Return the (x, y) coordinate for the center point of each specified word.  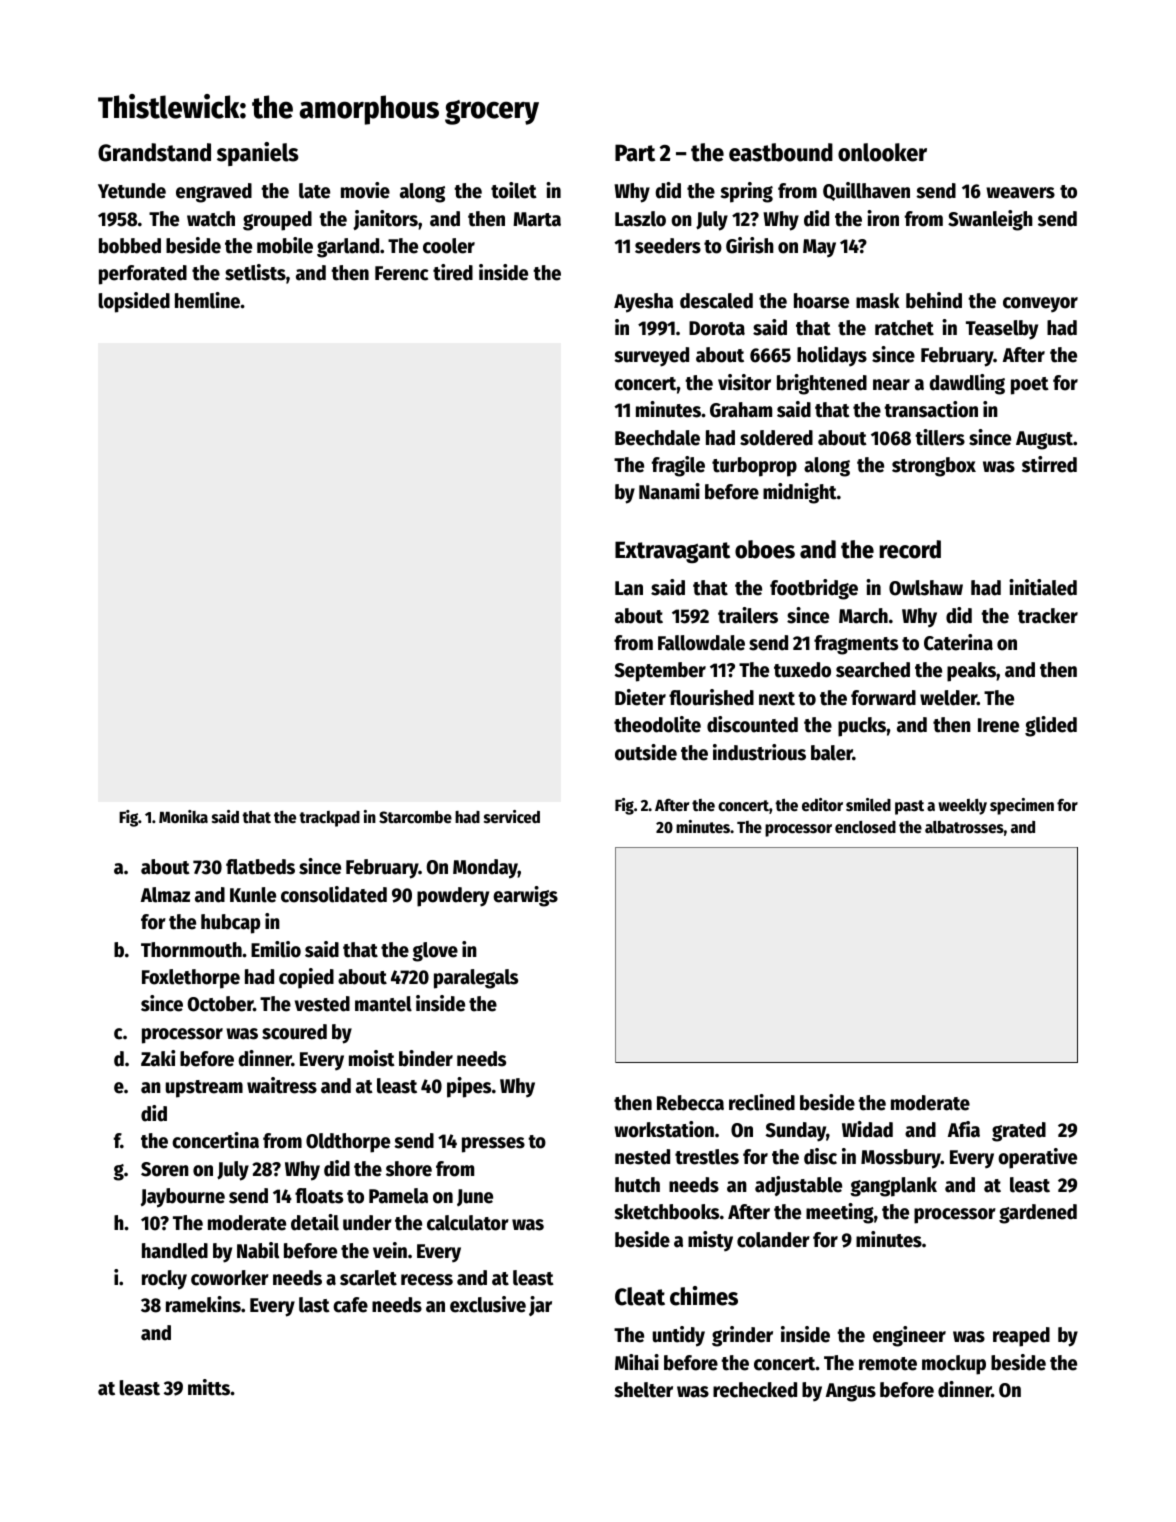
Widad (867, 1129)
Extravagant (672, 552)
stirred (1049, 464)
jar (540, 1306)
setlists (255, 272)
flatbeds (260, 867)
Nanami (669, 491)
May (819, 248)
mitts (209, 1387)
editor (822, 805)
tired (453, 272)
